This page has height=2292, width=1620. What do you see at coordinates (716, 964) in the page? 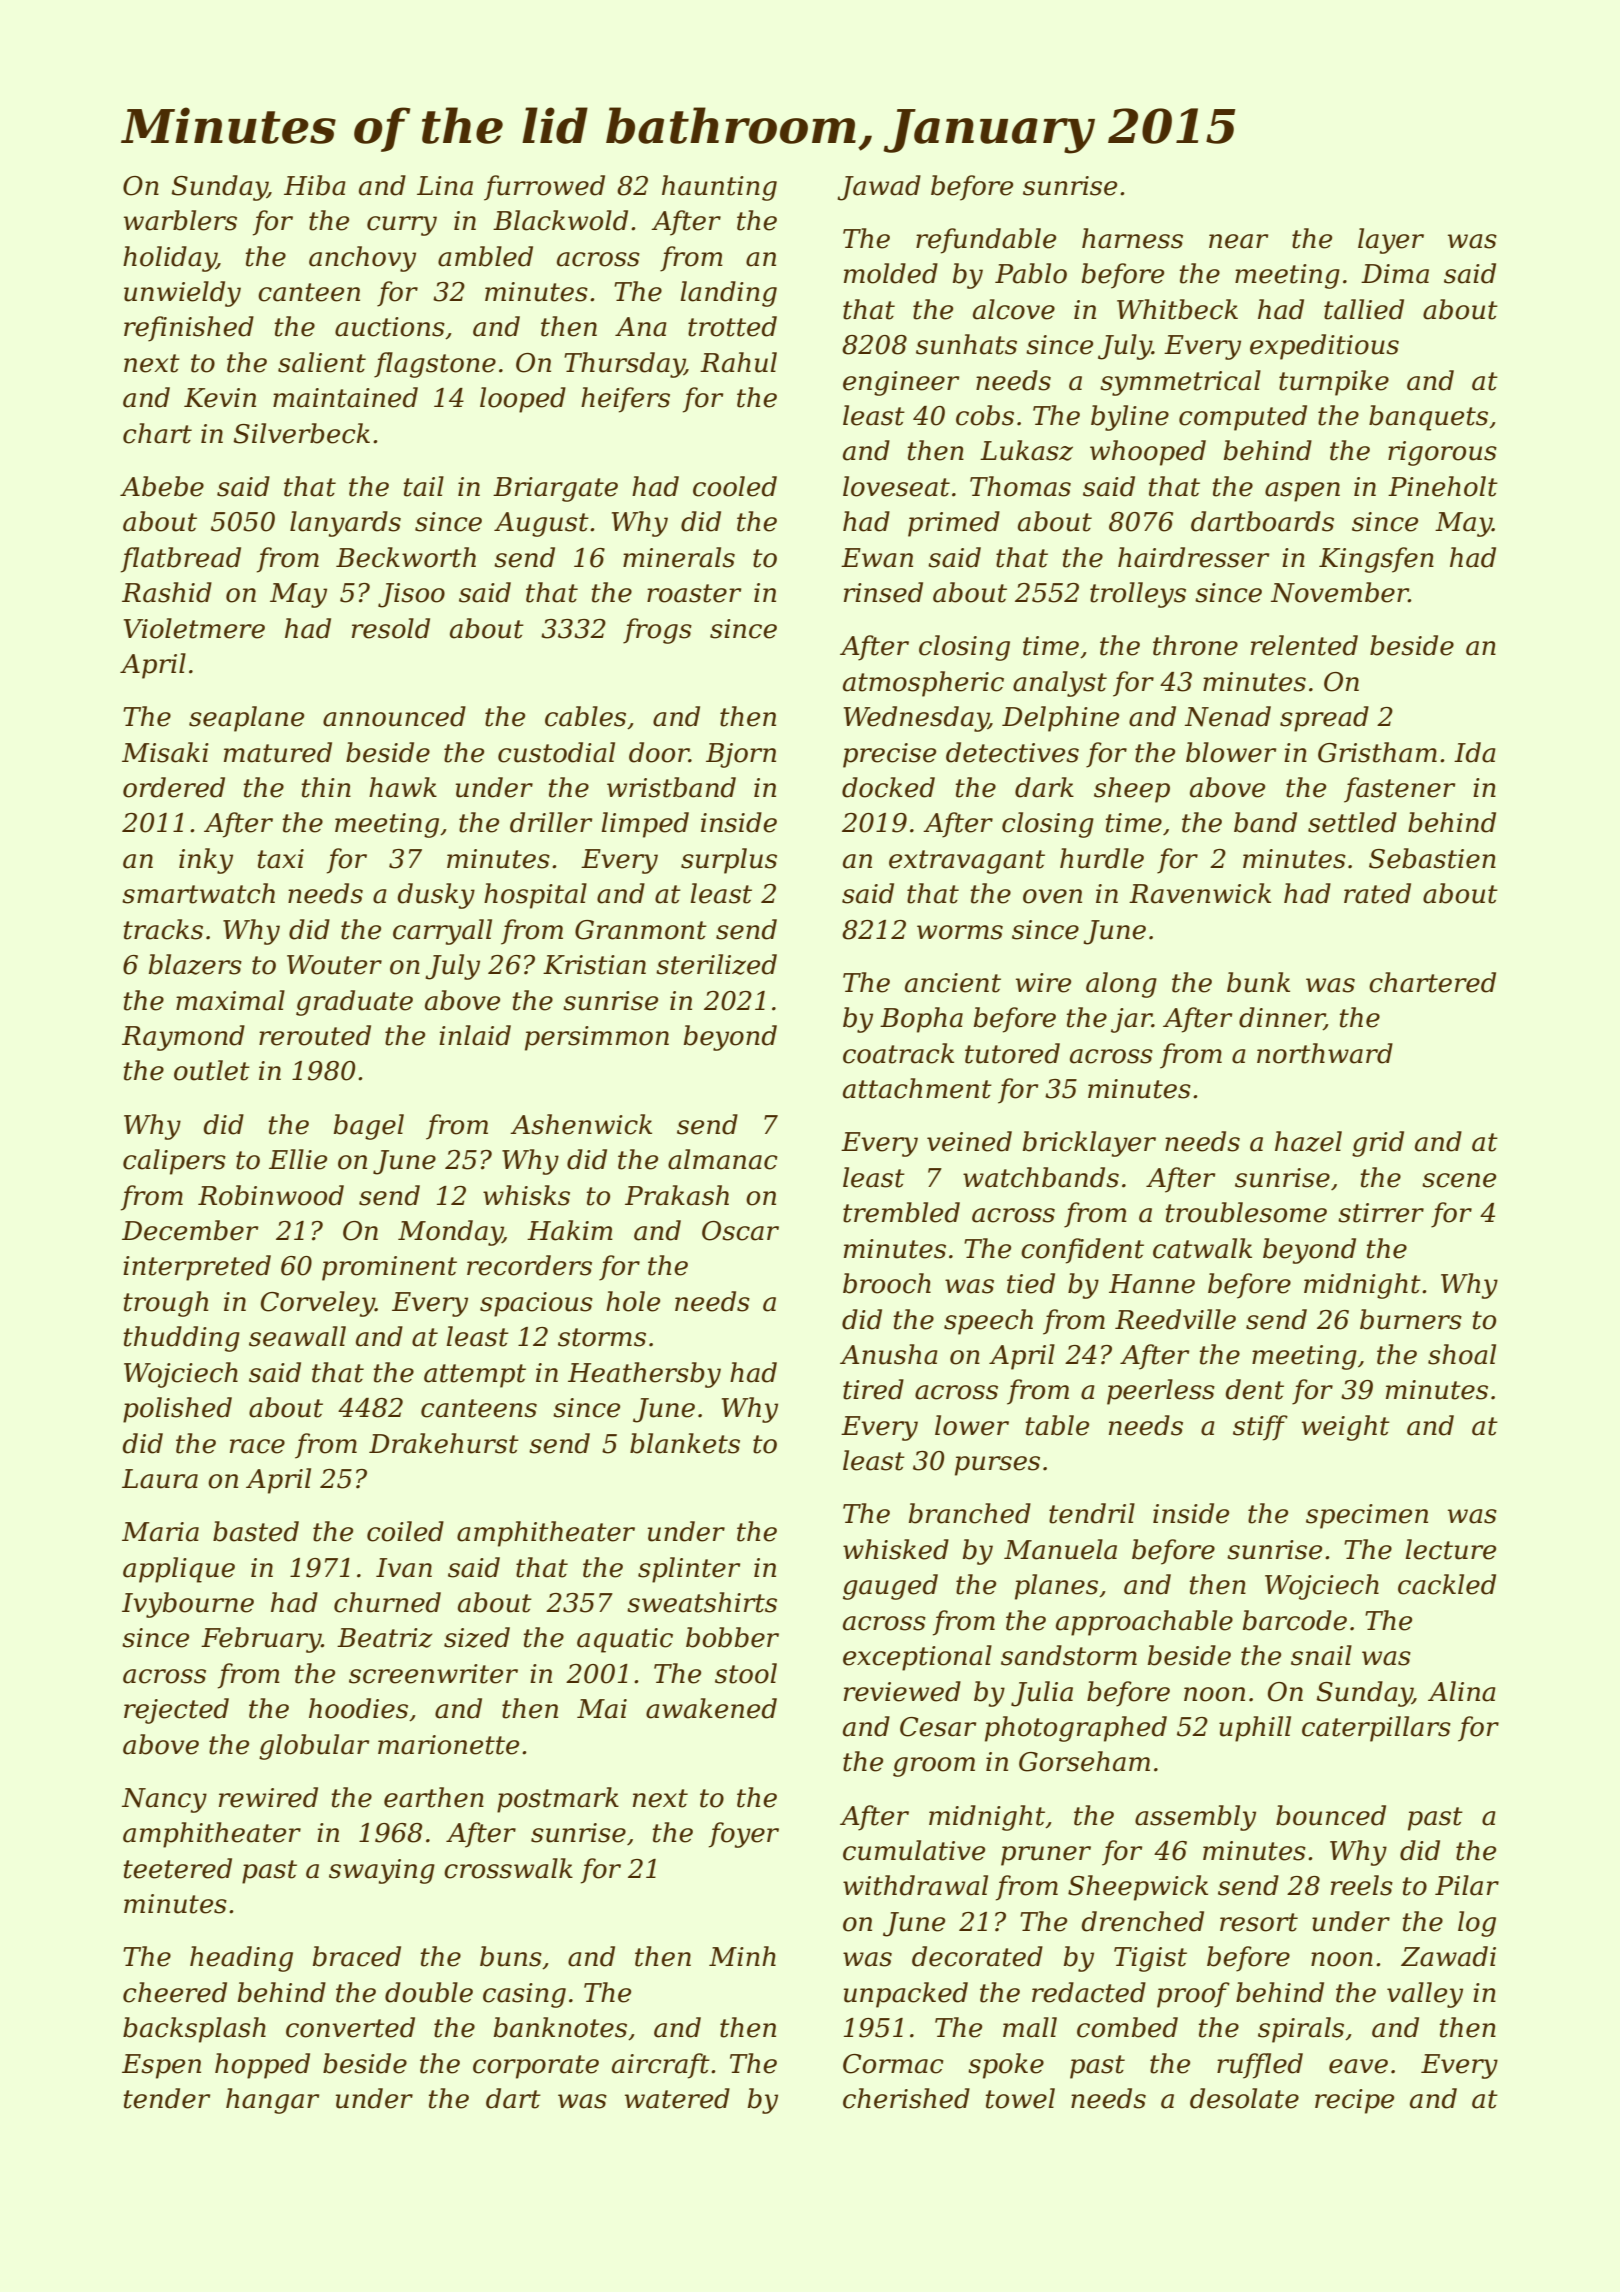
I see `sterilized` at bounding box center [716, 964].
